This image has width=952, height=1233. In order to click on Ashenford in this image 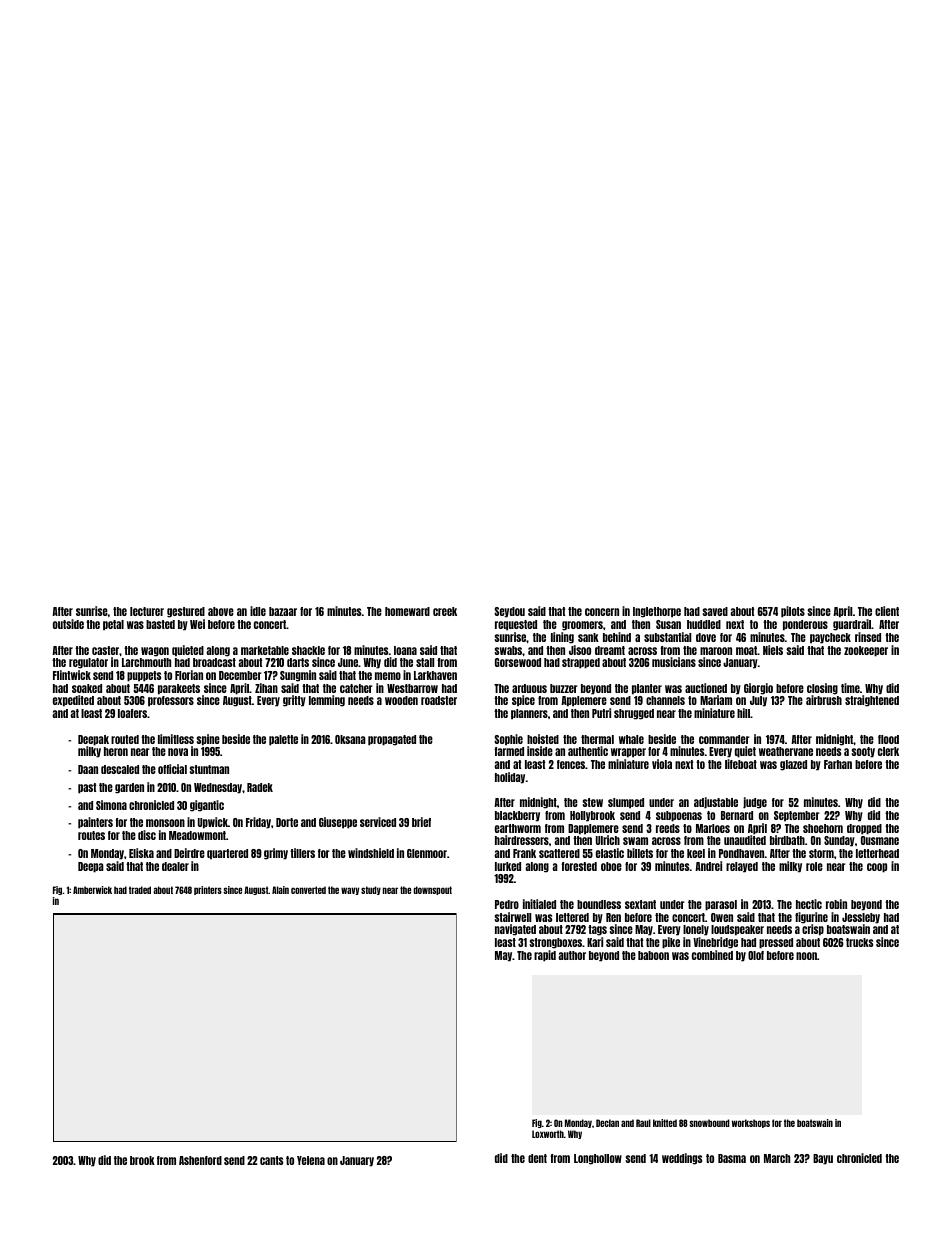, I will do `click(200, 1160)`.
